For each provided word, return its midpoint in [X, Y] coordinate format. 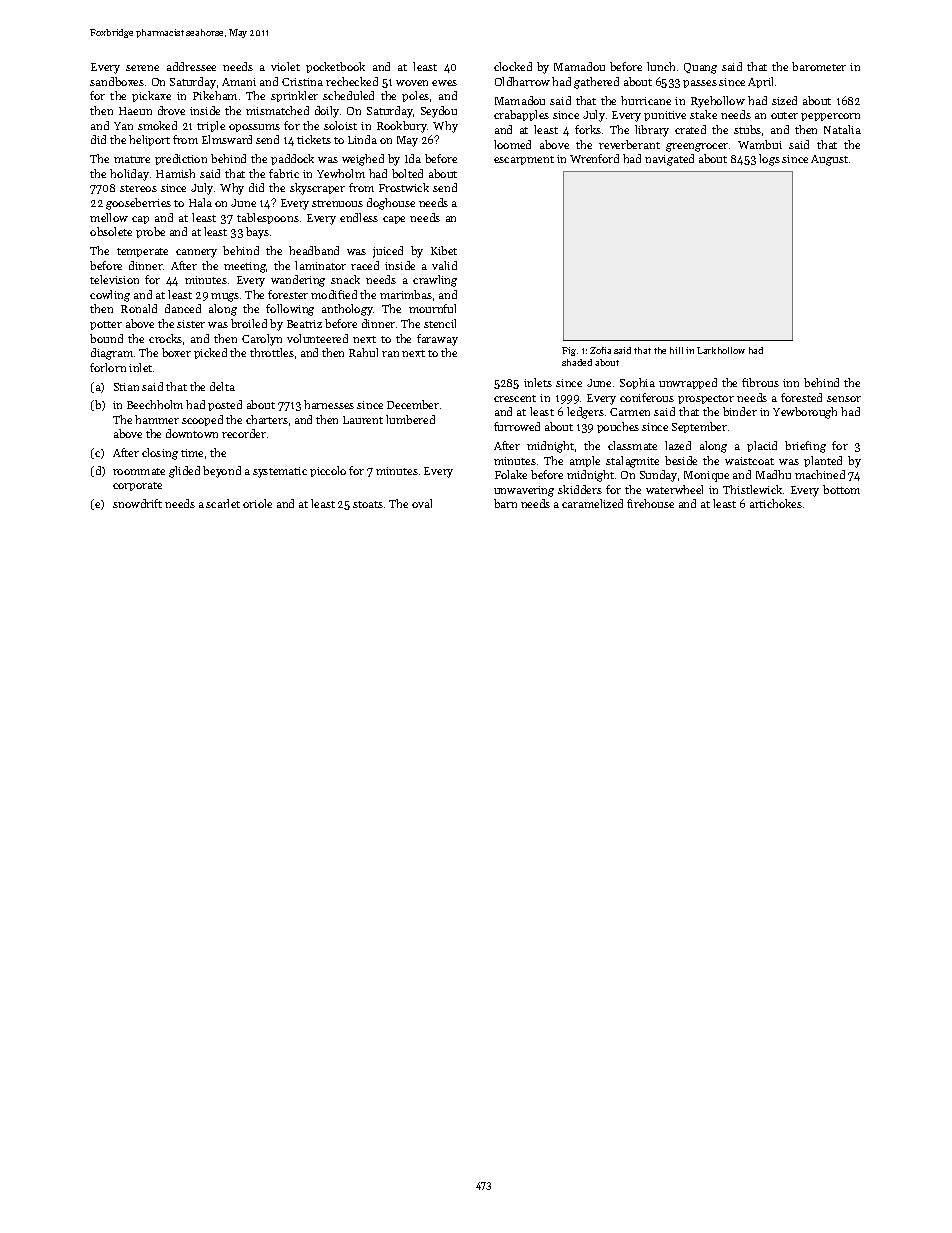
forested [801, 397]
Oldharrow [522, 81]
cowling [110, 296]
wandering [298, 281]
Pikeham [215, 95]
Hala [200, 202]
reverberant [629, 144]
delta [222, 386]
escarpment [524, 160]
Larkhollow [721, 350]
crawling [435, 281]
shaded [577, 362]
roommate [139, 471]
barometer [819, 66]
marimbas [406, 294]
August [829, 160]
